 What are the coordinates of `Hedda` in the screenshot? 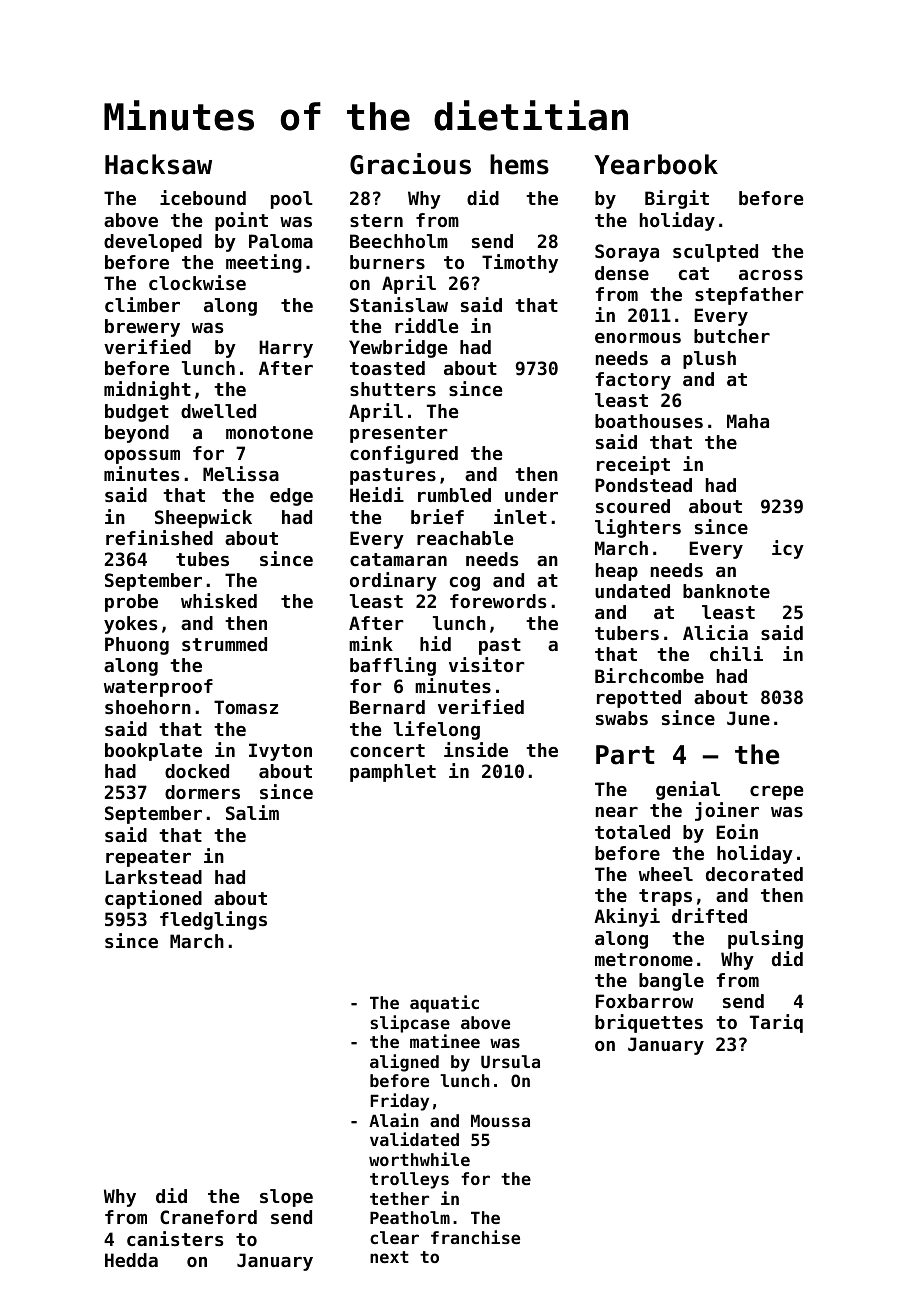 It's located at (131, 1260).
